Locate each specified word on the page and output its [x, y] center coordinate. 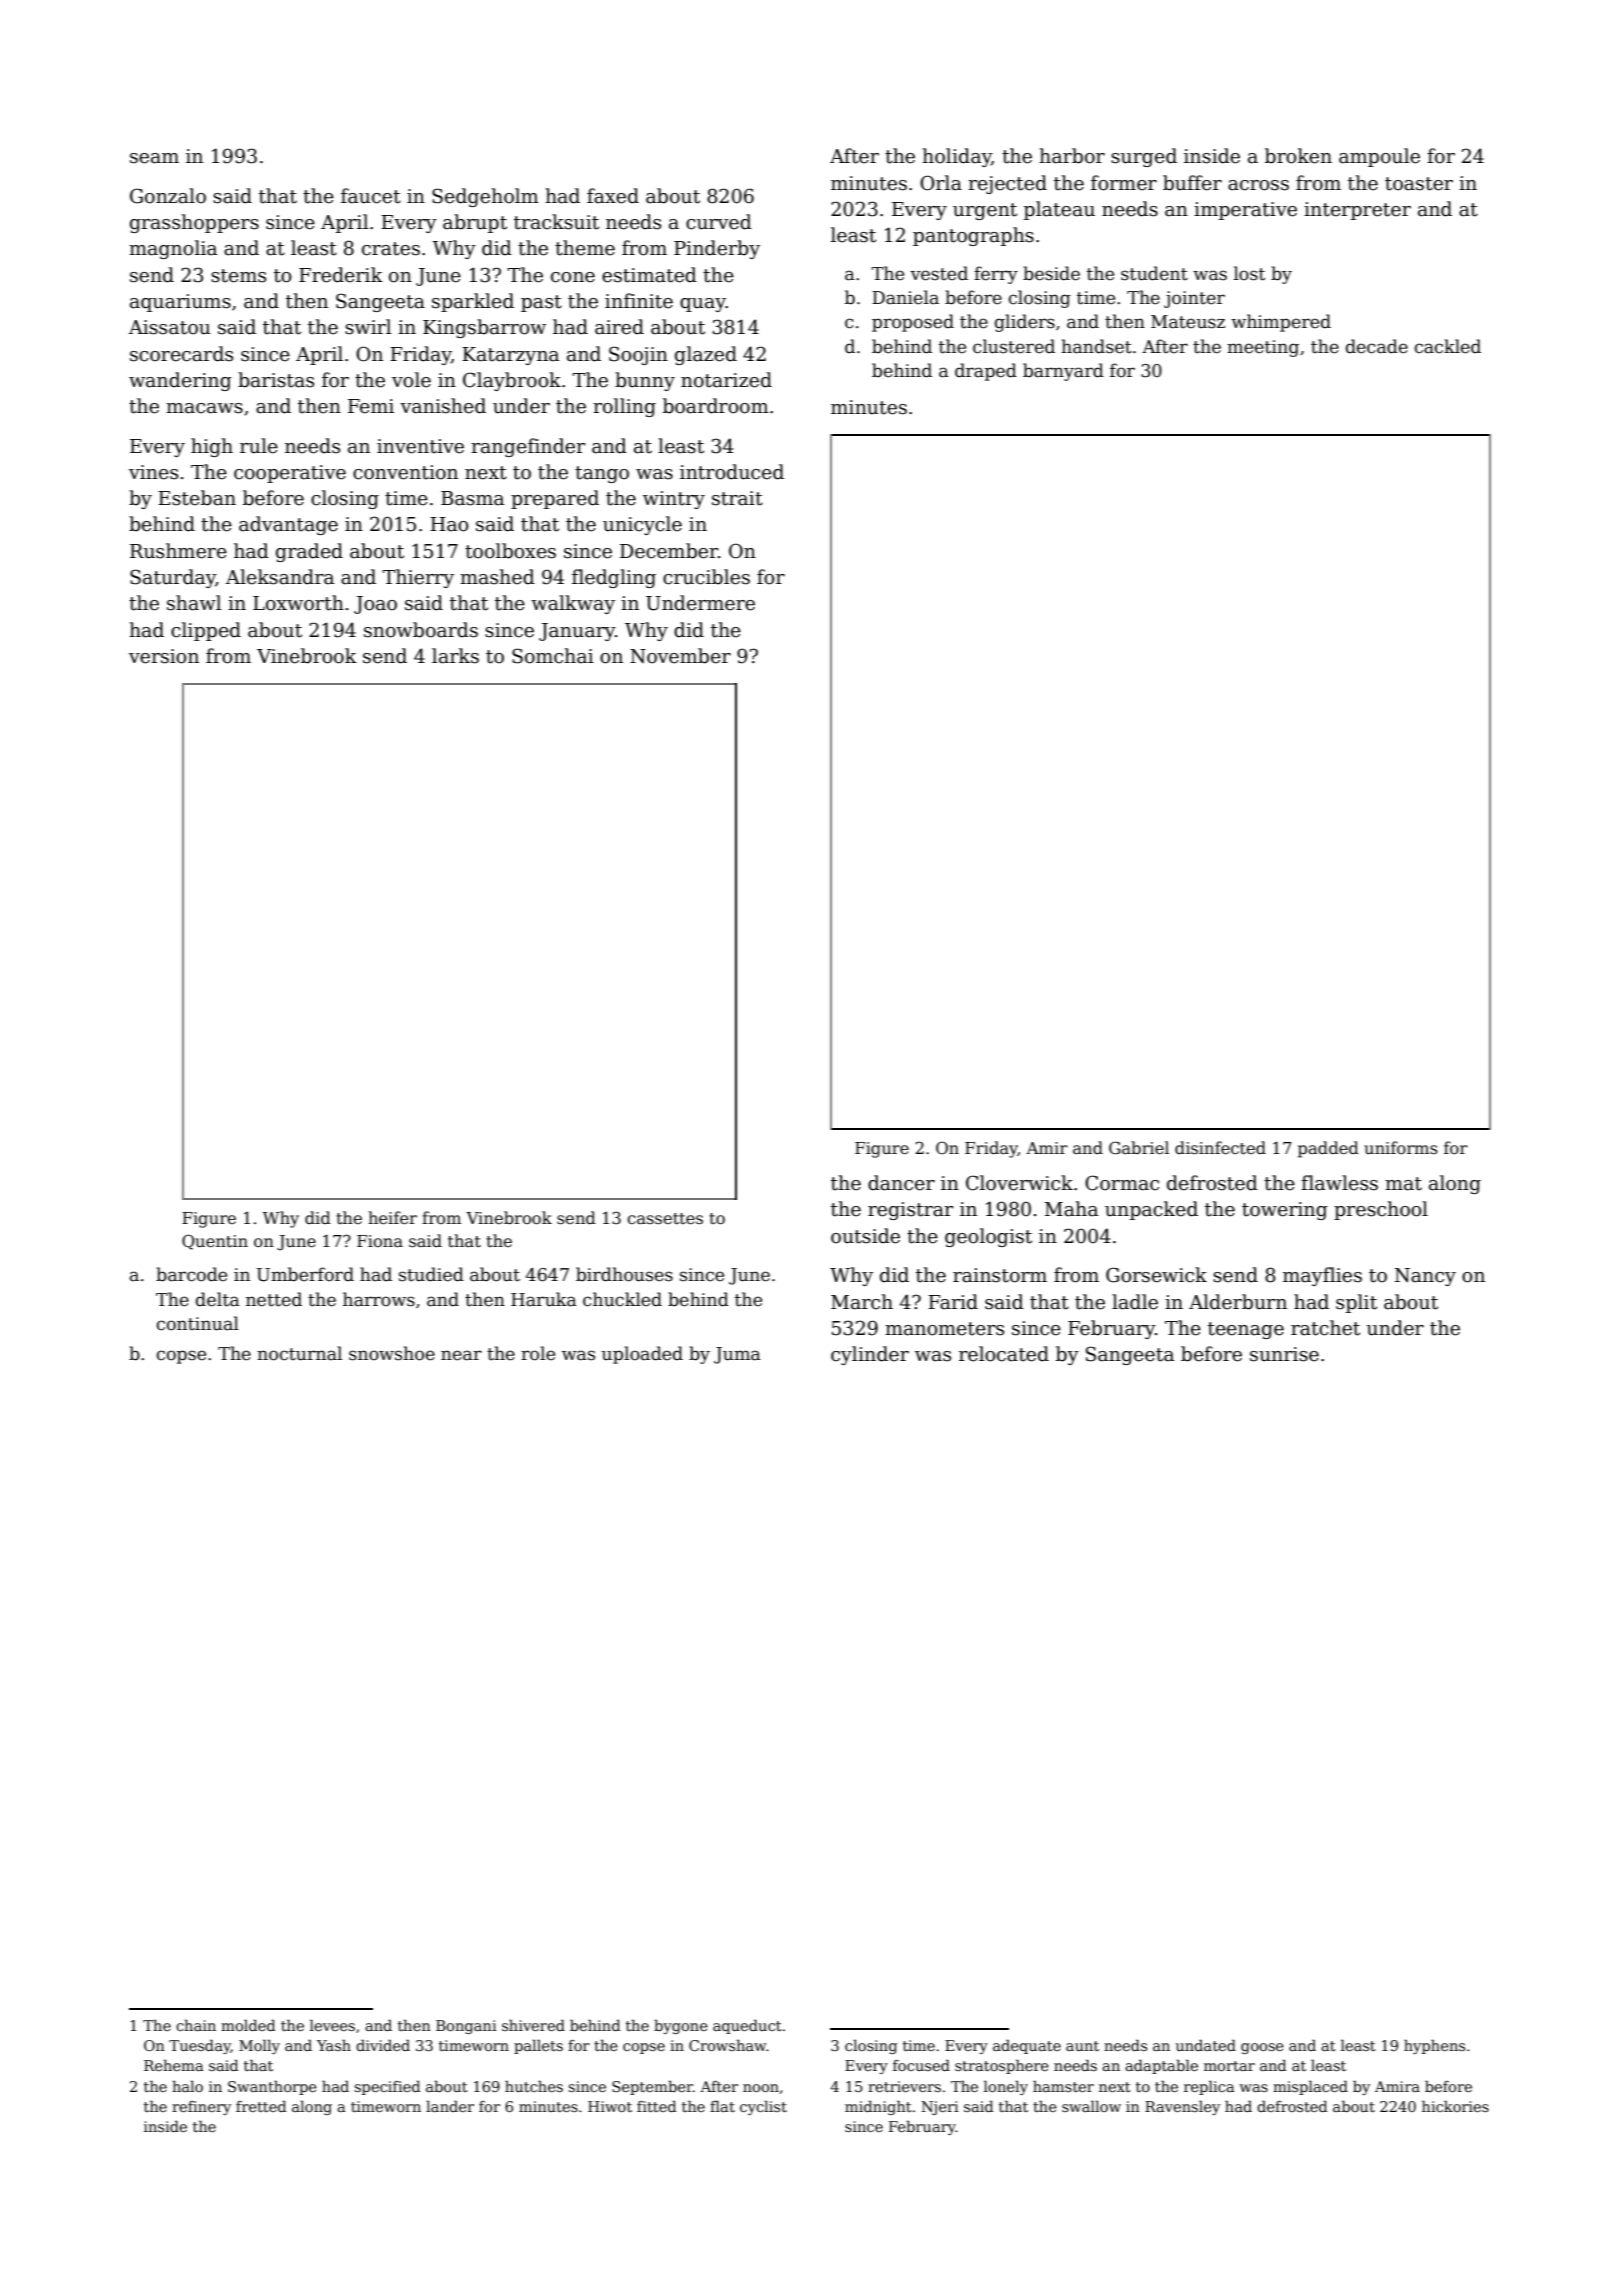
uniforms [1401, 1147]
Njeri [940, 2108]
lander [450, 2106]
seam [154, 158]
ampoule [1379, 157]
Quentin [215, 1242]
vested [939, 273]
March [862, 1302]
